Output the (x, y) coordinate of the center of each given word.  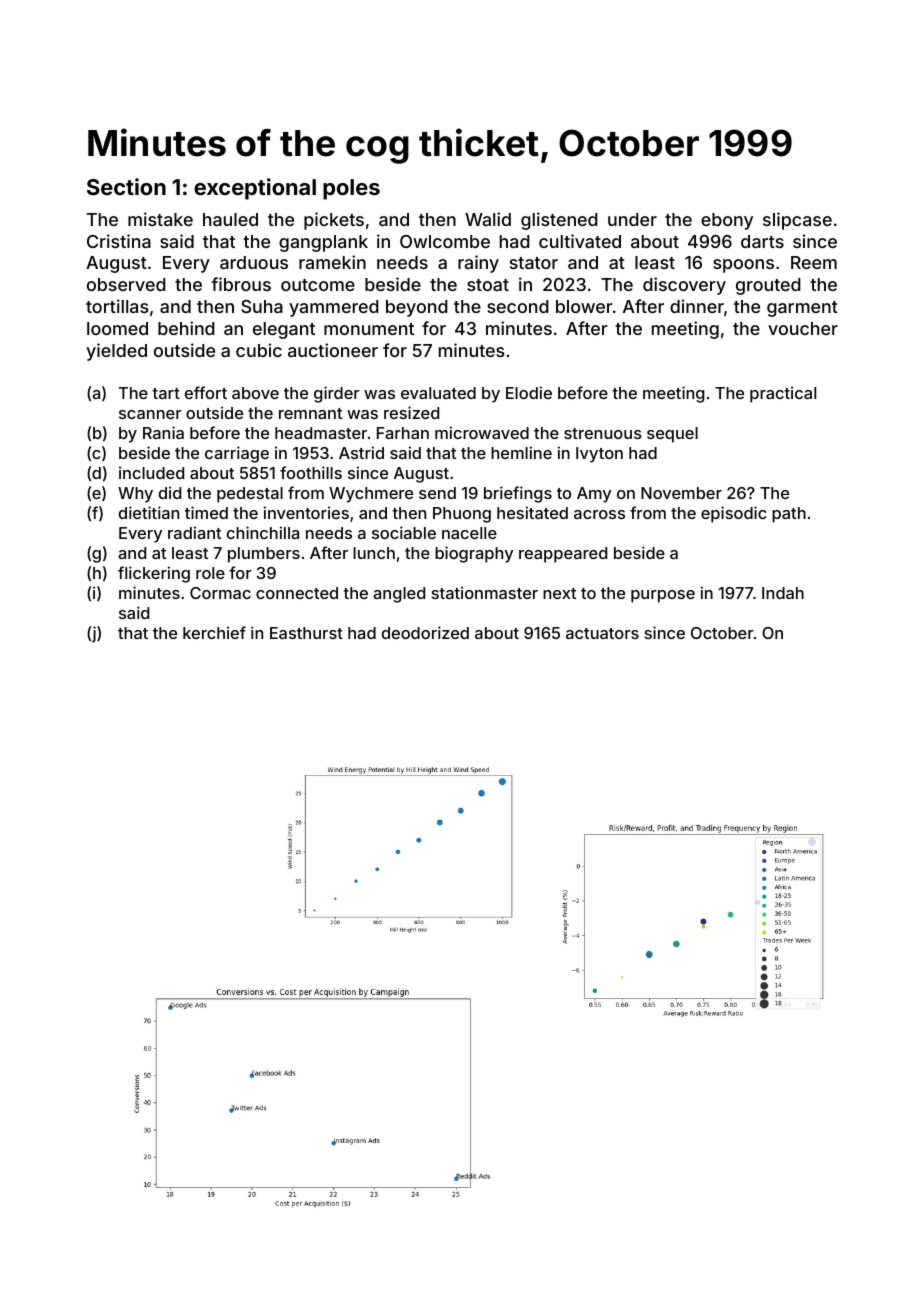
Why (135, 495)
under (632, 219)
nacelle (469, 533)
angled (399, 595)
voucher (803, 328)
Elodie (529, 392)
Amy (594, 495)
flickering (154, 574)
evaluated (438, 393)
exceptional (255, 189)
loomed (117, 328)
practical (783, 394)
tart (166, 393)
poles (351, 189)
